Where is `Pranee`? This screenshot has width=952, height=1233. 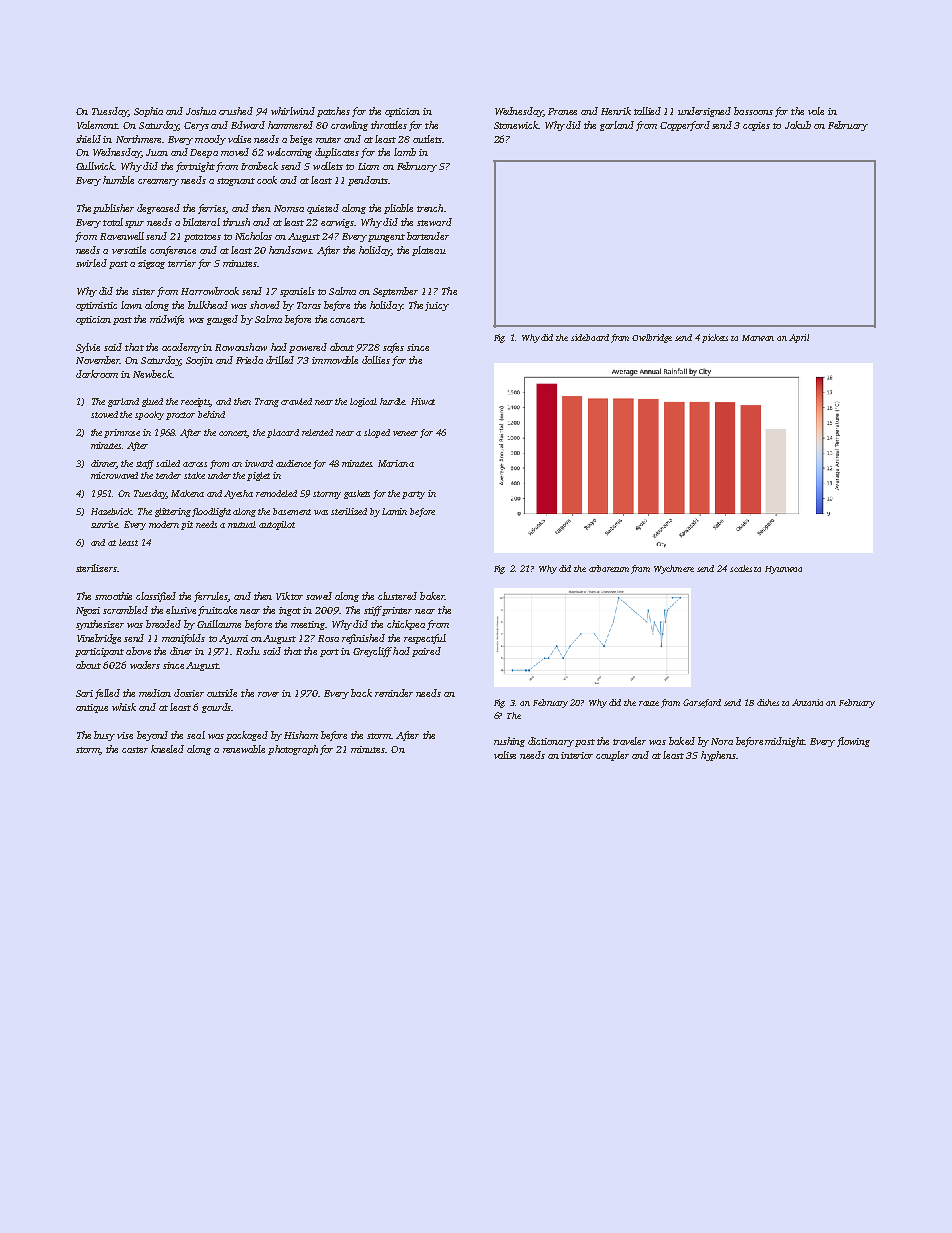
Pranee is located at coordinates (562, 111).
